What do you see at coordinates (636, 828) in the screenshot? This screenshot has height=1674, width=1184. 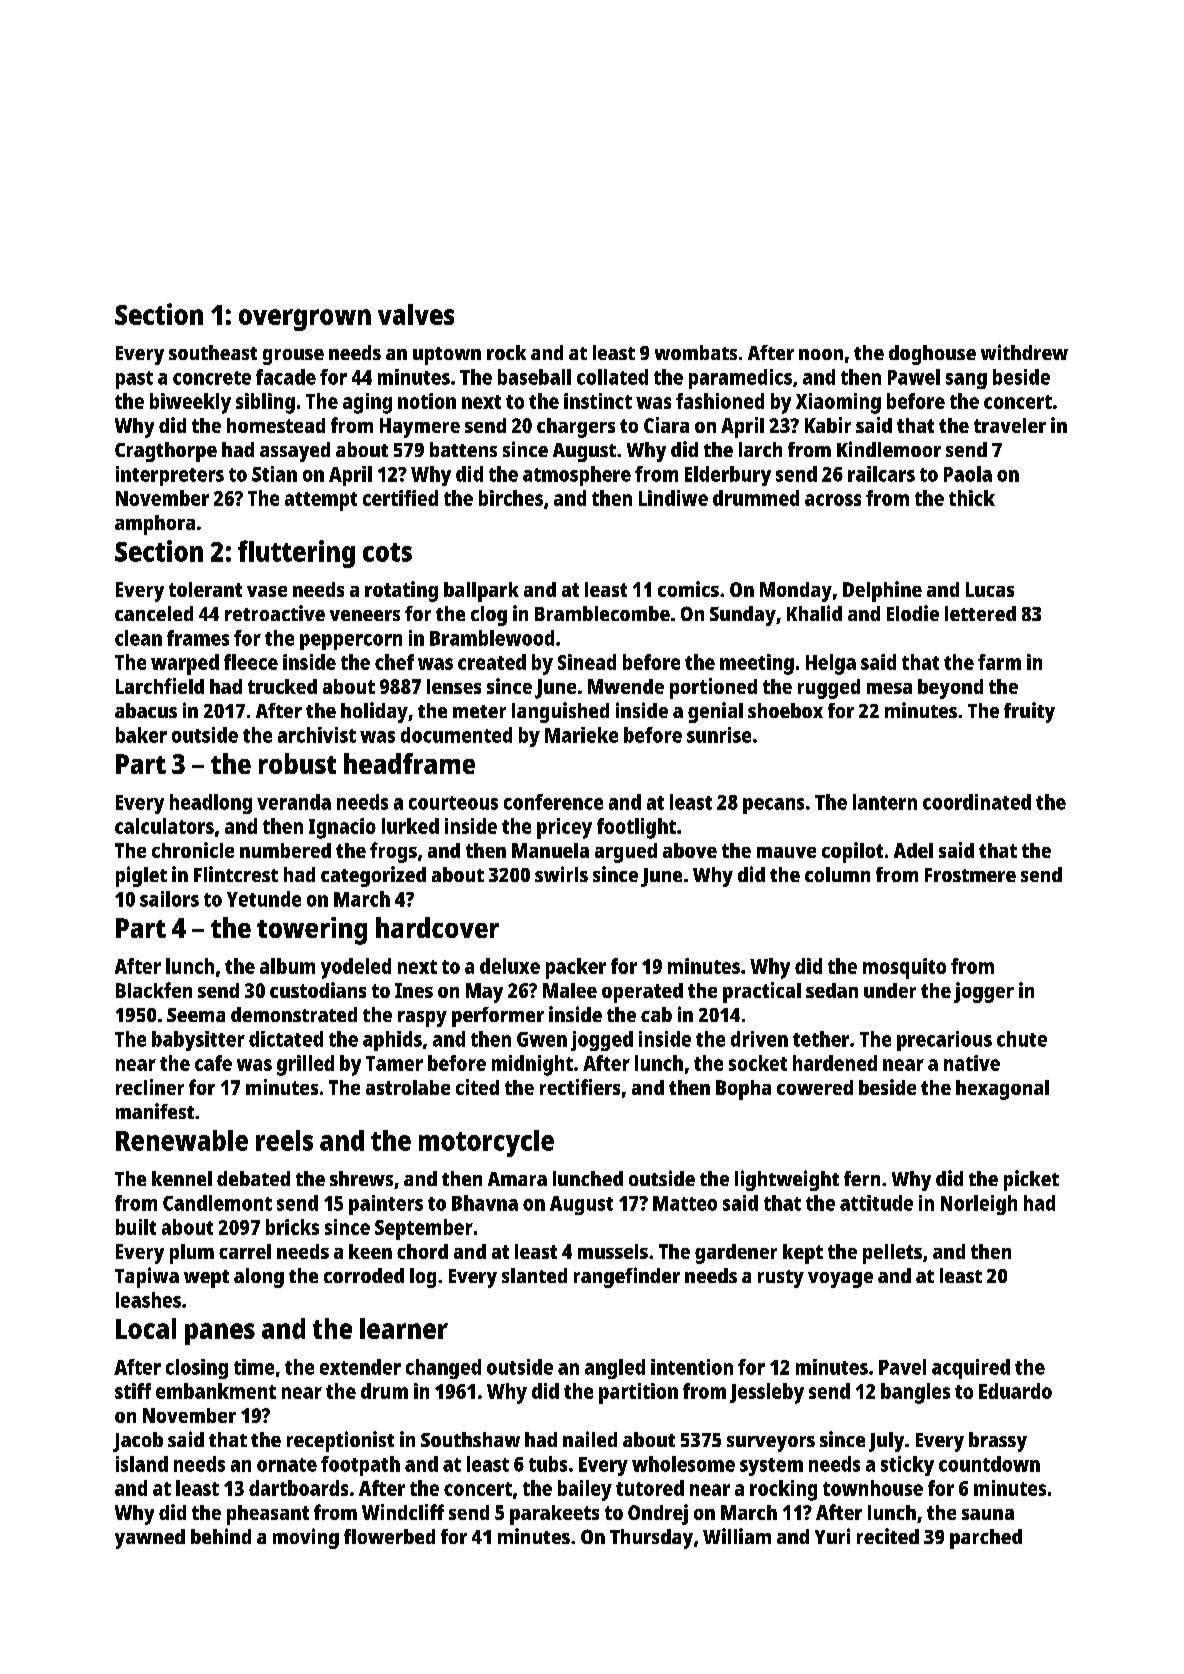 I see `footlight` at bounding box center [636, 828].
